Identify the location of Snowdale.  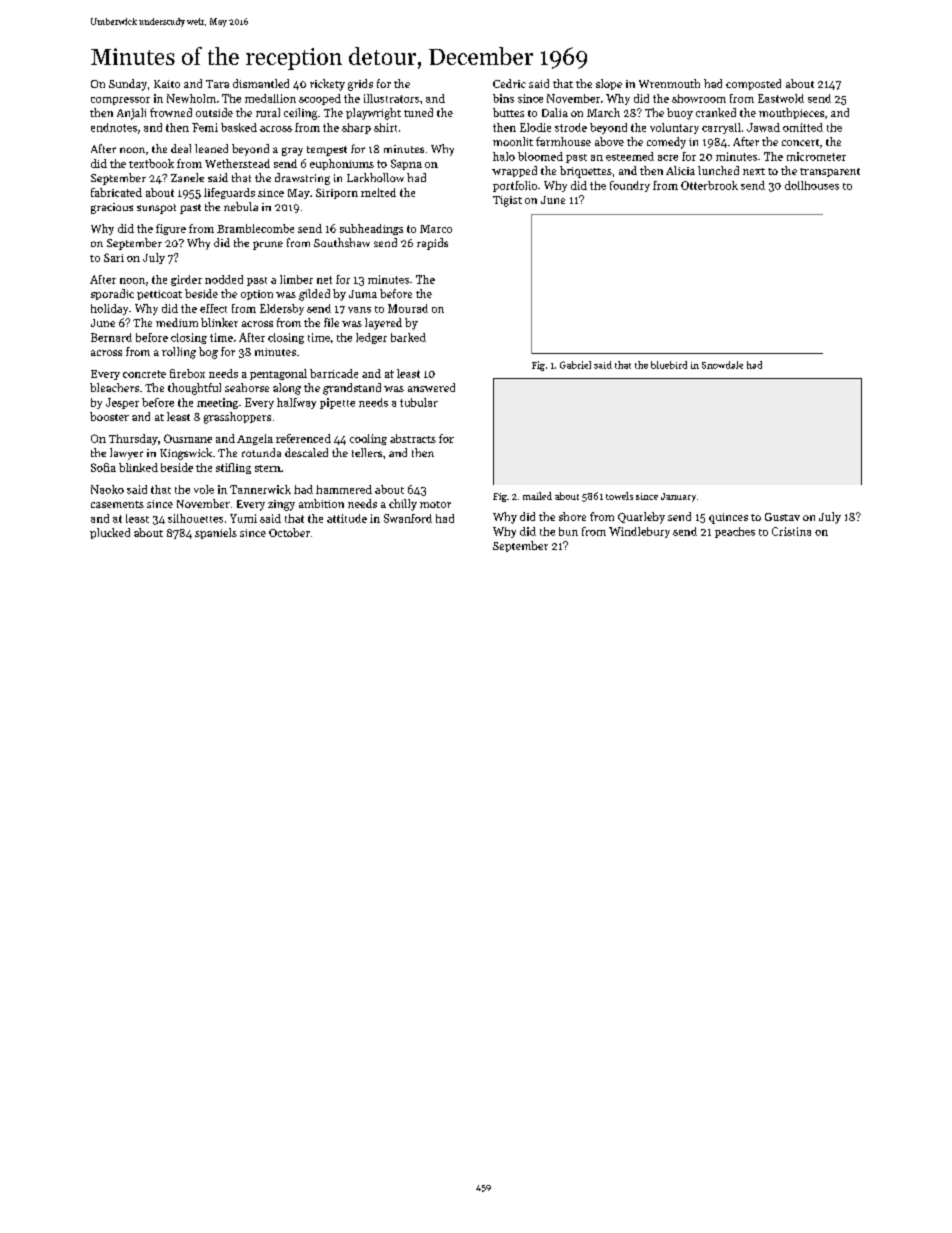
(722, 365).
